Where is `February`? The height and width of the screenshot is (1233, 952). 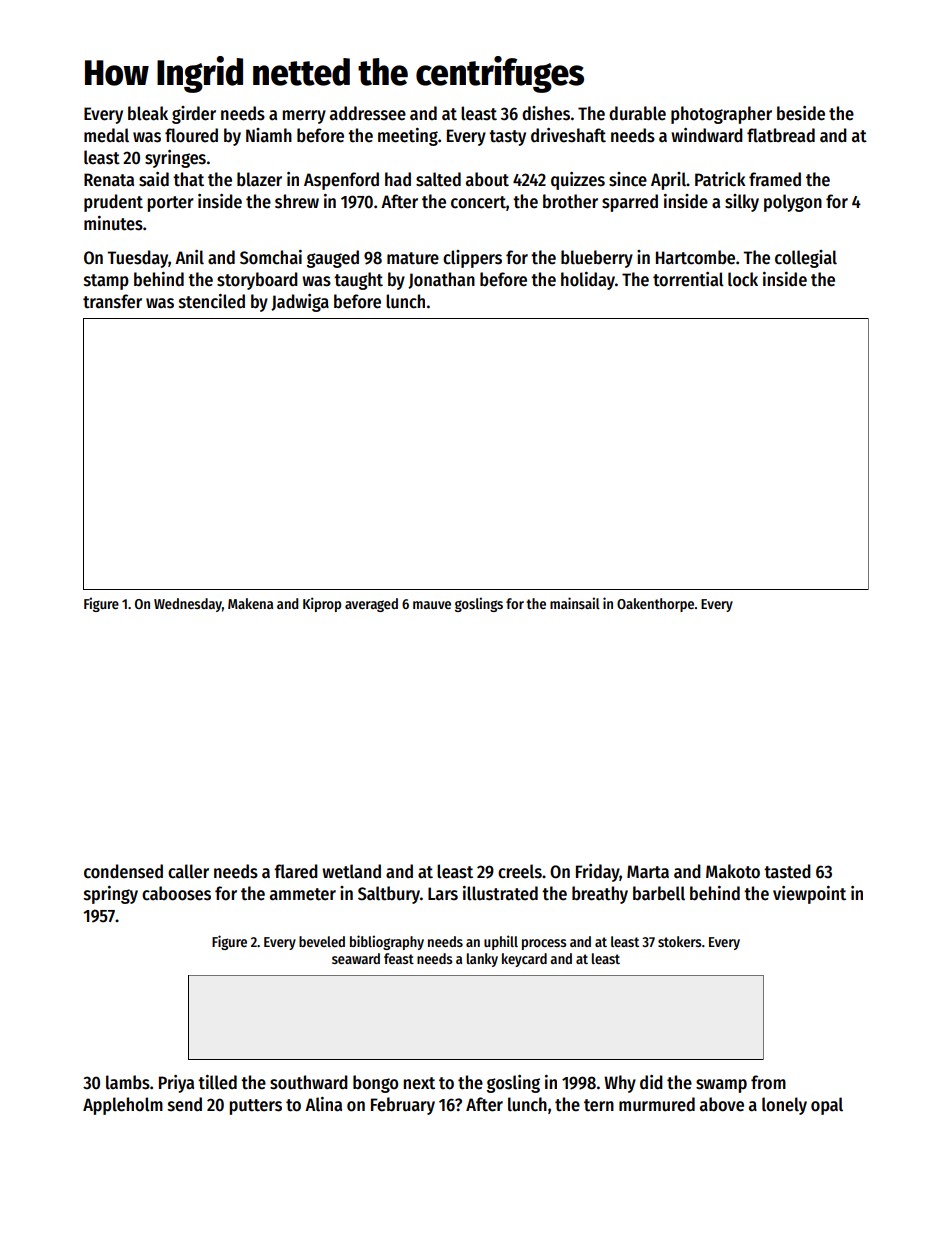 February is located at coordinates (403, 1106).
